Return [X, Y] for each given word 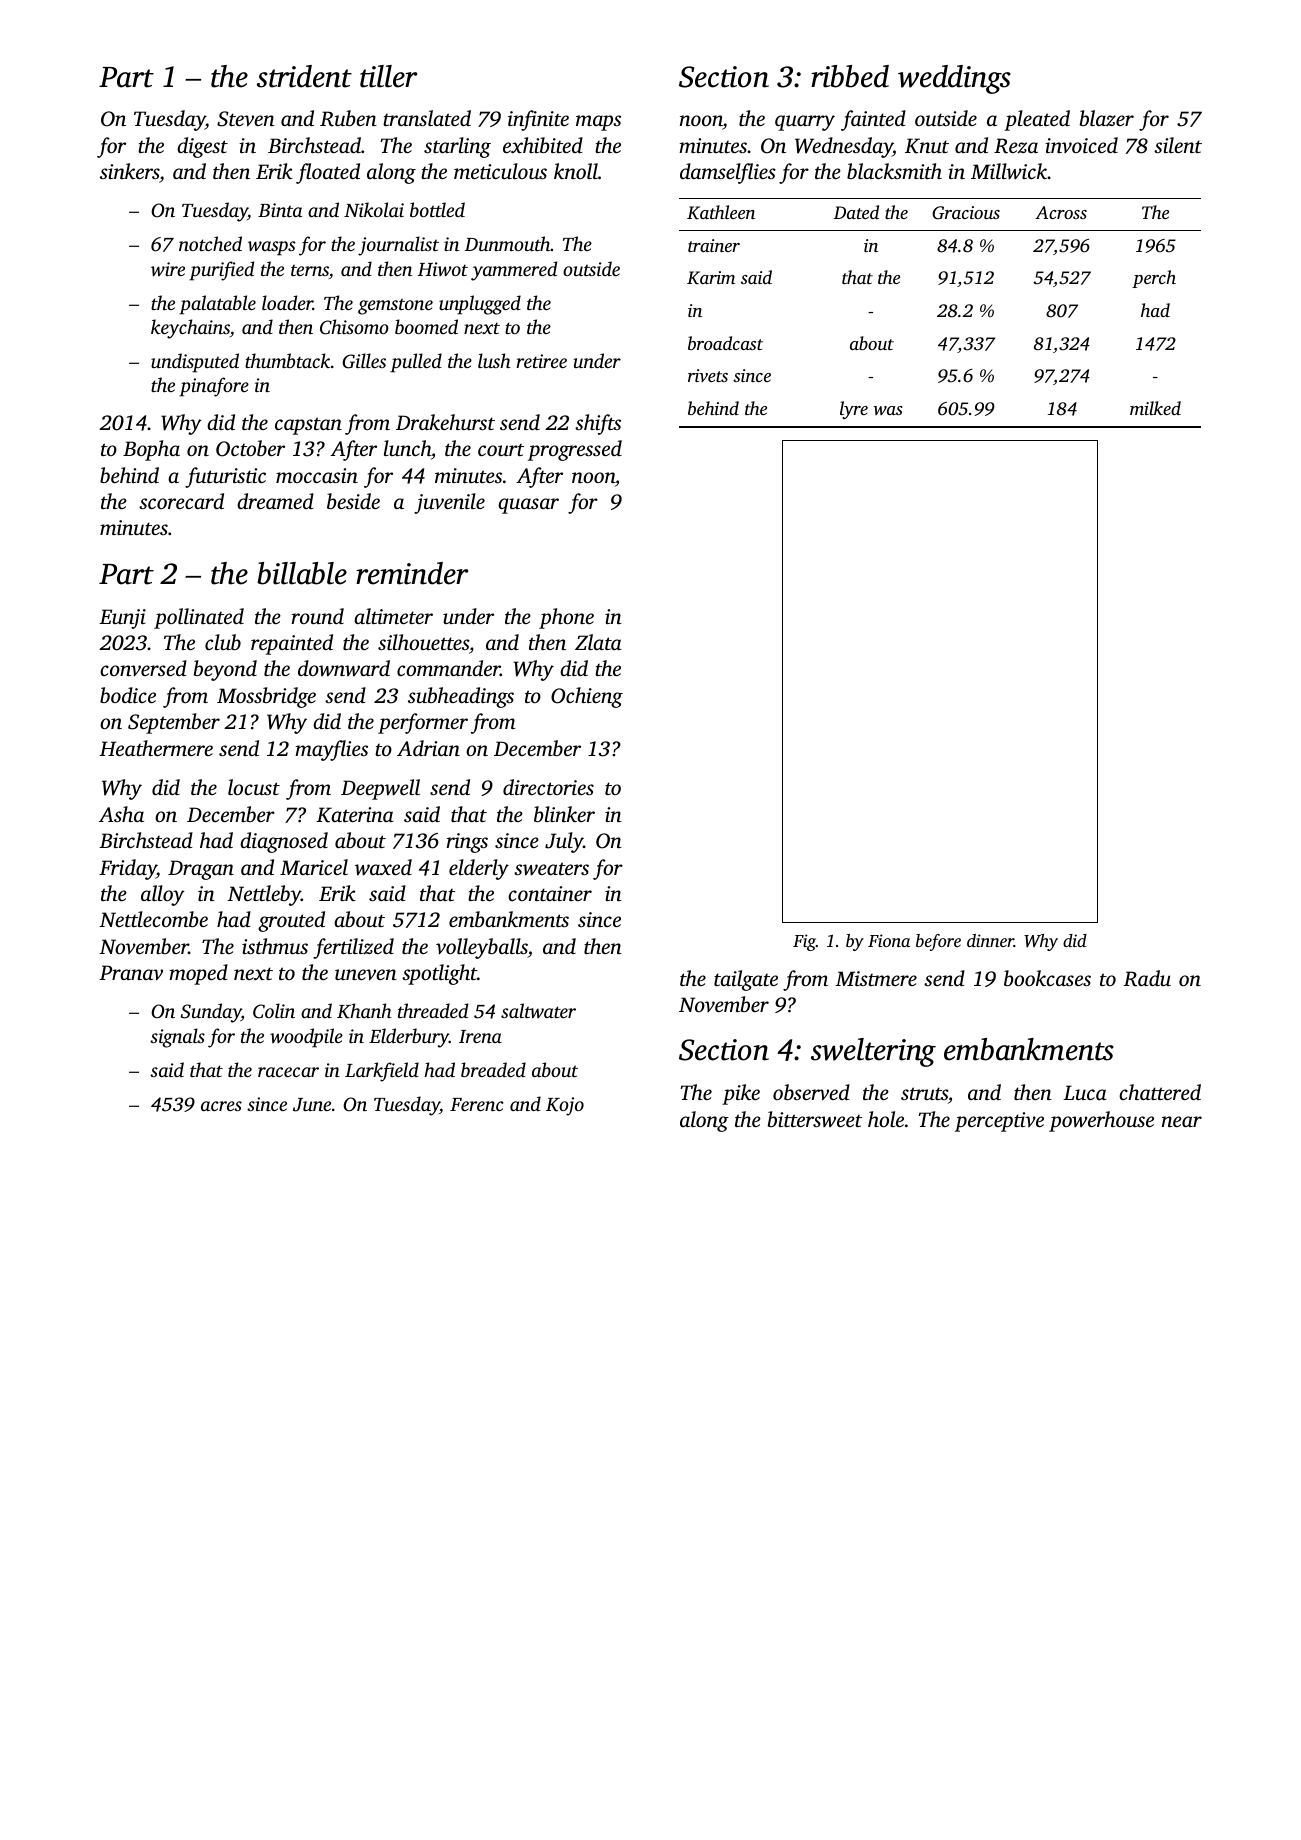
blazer [1107, 118]
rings [467, 843]
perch [1154, 279]
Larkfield [382, 1072]
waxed [383, 867]
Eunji [122, 619]
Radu [1147, 978]
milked [1155, 408]
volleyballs [482, 948]
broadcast [725, 343]
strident [304, 76]
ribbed [850, 76]
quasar [528, 506]
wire [168, 269]
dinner [990, 940]
